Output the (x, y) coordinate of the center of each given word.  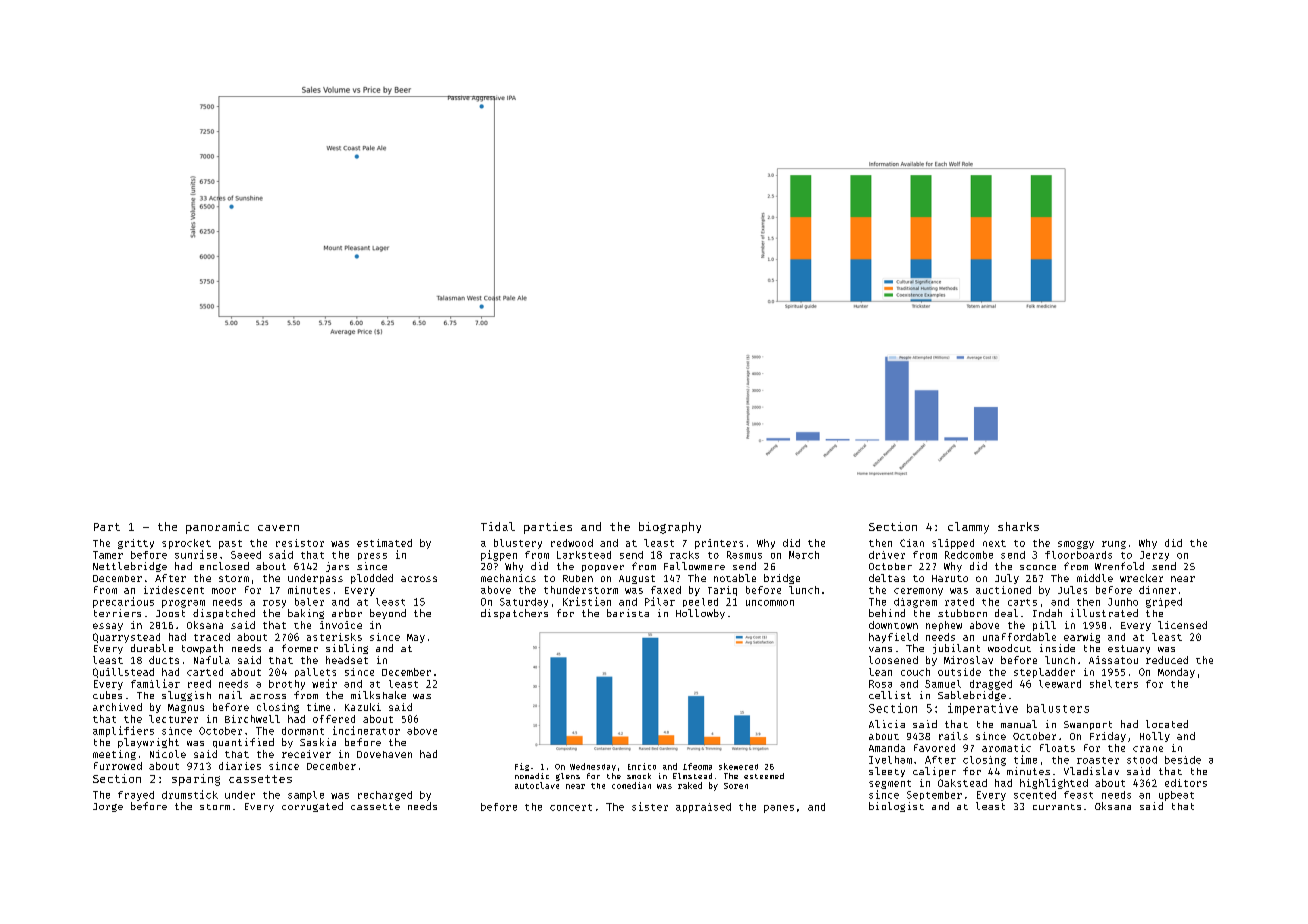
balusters (1058, 708)
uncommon (770, 603)
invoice (341, 625)
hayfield (893, 638)
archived (117, 707)
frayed (136, 796)
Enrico (642, 766)
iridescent (174, 590)
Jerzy (1154, 556)
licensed (1182, 625)
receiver (306, 754)
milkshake (378, 695)
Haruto (950, 578)
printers (719, 544)
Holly (1155, 737)
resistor (300, 543)
